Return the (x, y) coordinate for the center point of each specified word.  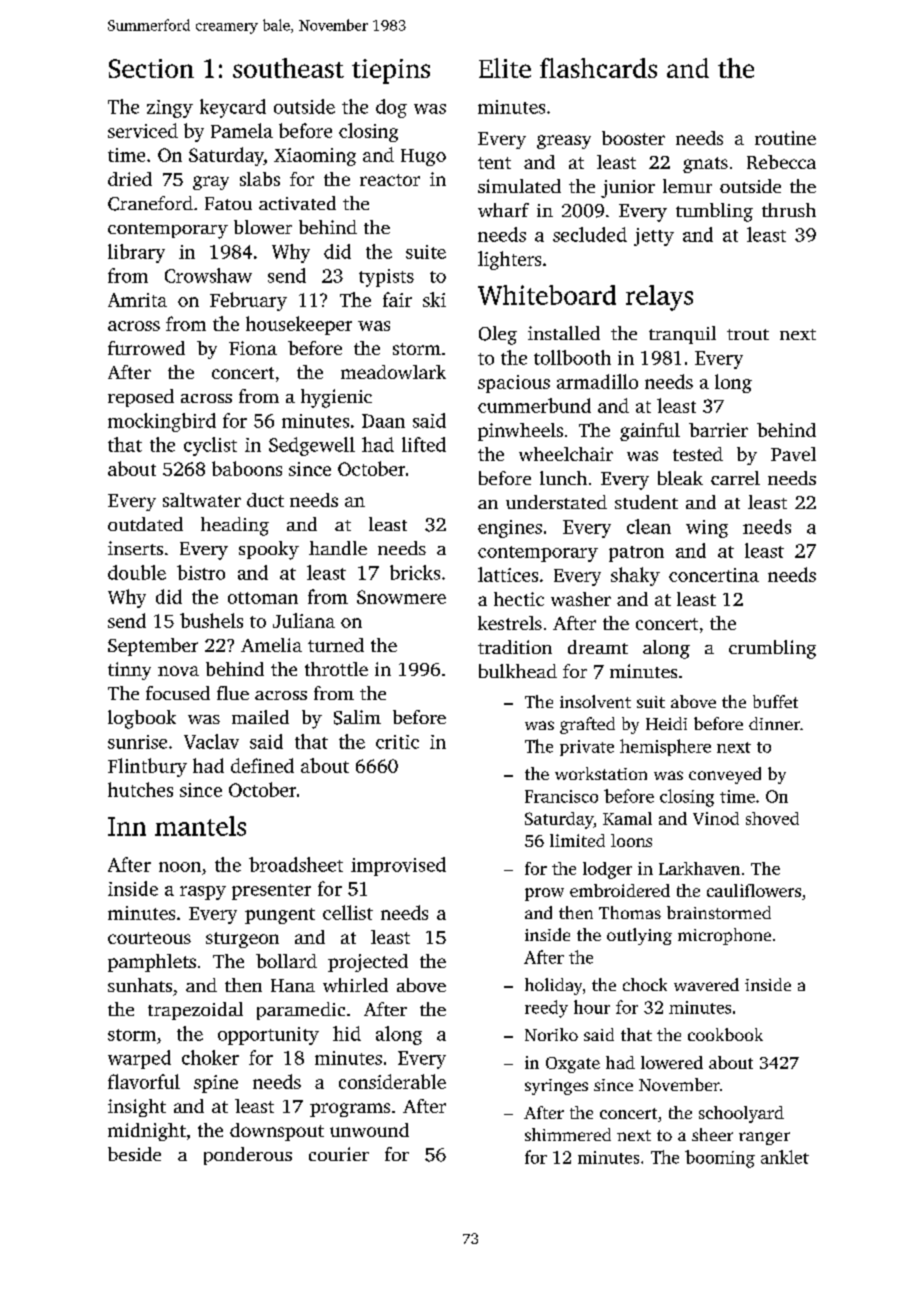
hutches (140, 789)
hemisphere (665, 747)
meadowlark (393, 372)
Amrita (137, 300)
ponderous (248, 1156)
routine (785, 138)
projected (368, 963)
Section (151, 68)
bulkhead (518, 671)
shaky (635, 576)
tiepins (391, 71)
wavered (706, 984)
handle (338, 548)
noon (180, 867)
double (137, 572)
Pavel (793, 454)
